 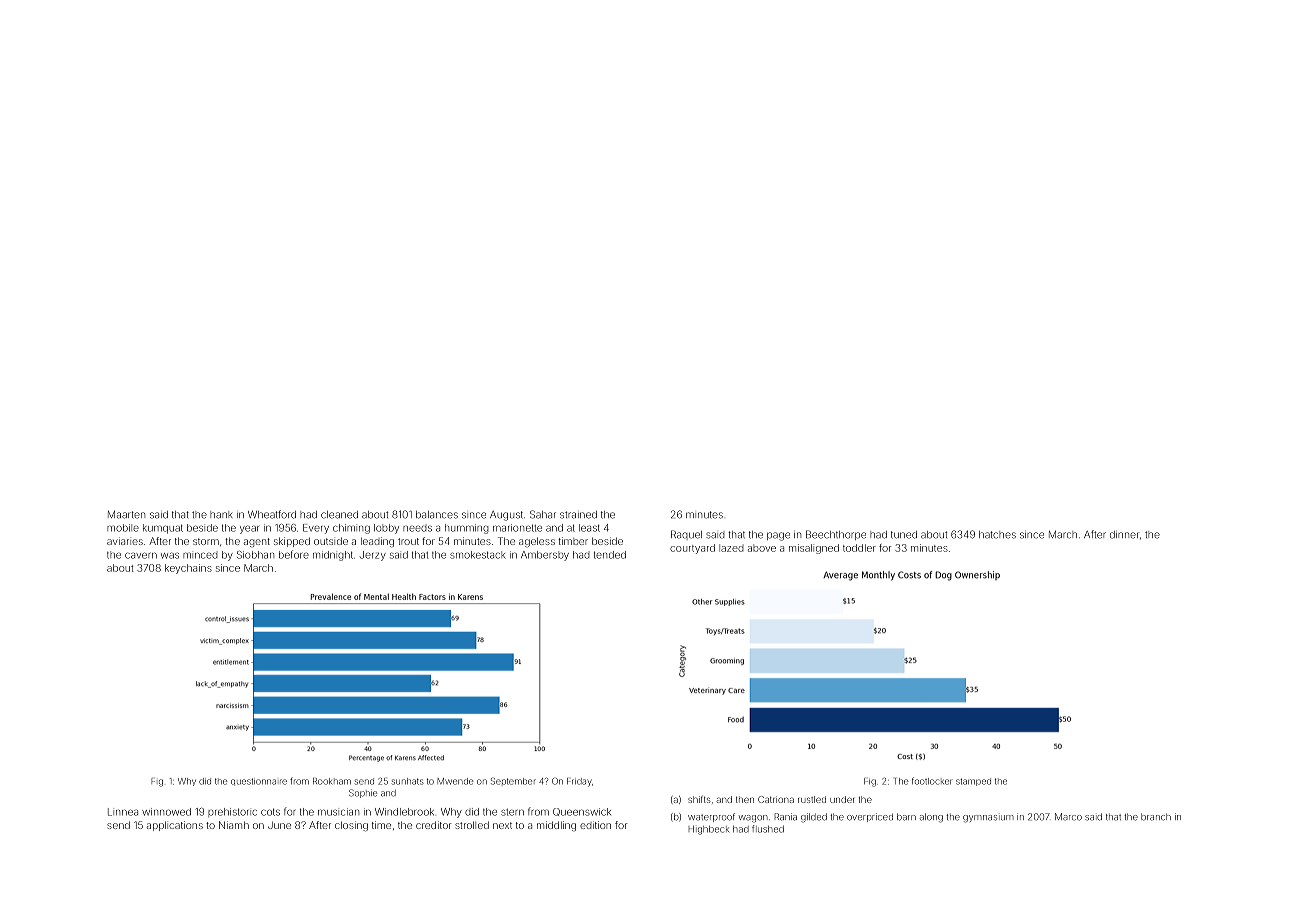 I want to click on closing, so click(x=351, y=826).
